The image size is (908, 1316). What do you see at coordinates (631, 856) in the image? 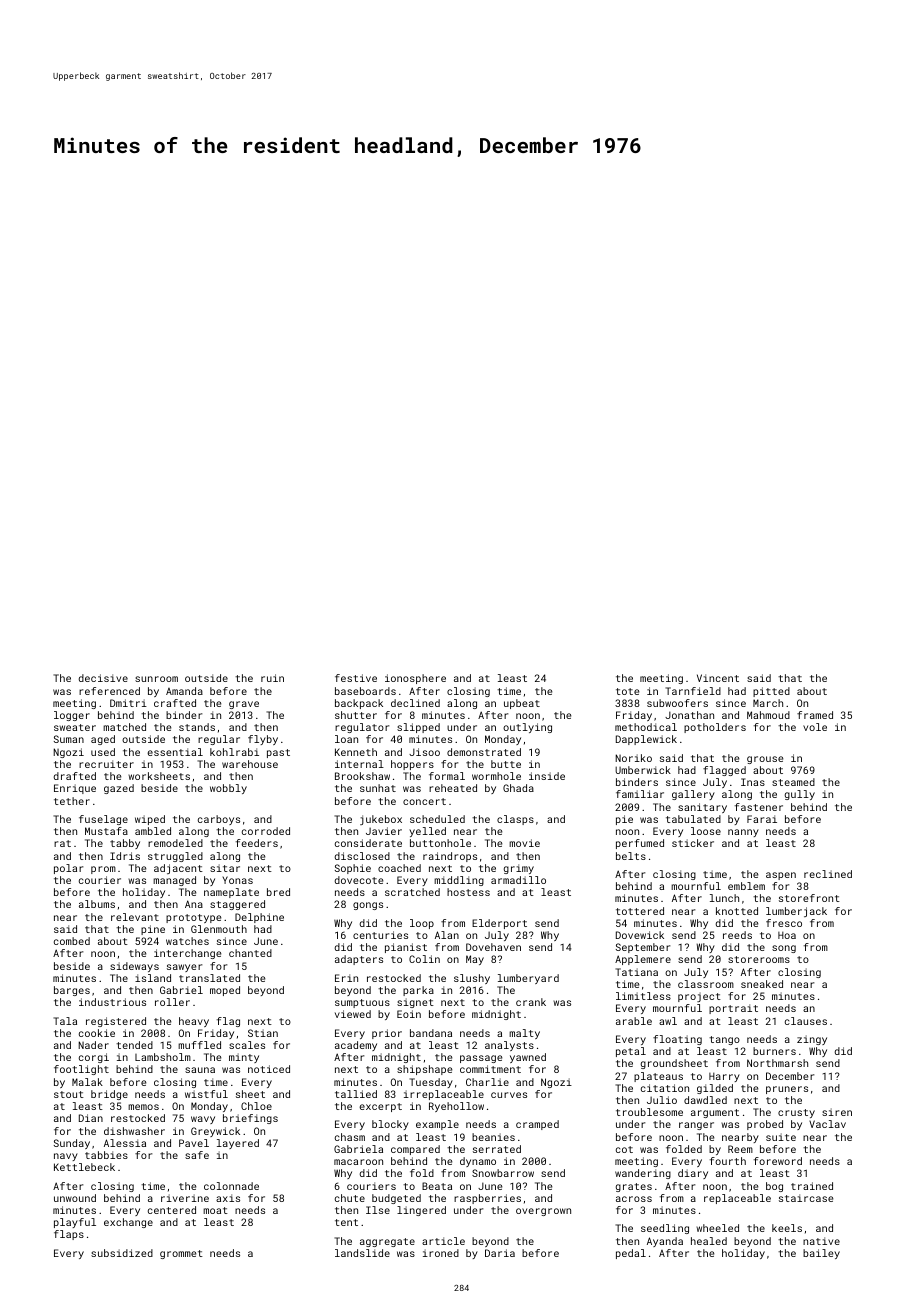
I see `belts` at bounding box center [631, 856].
